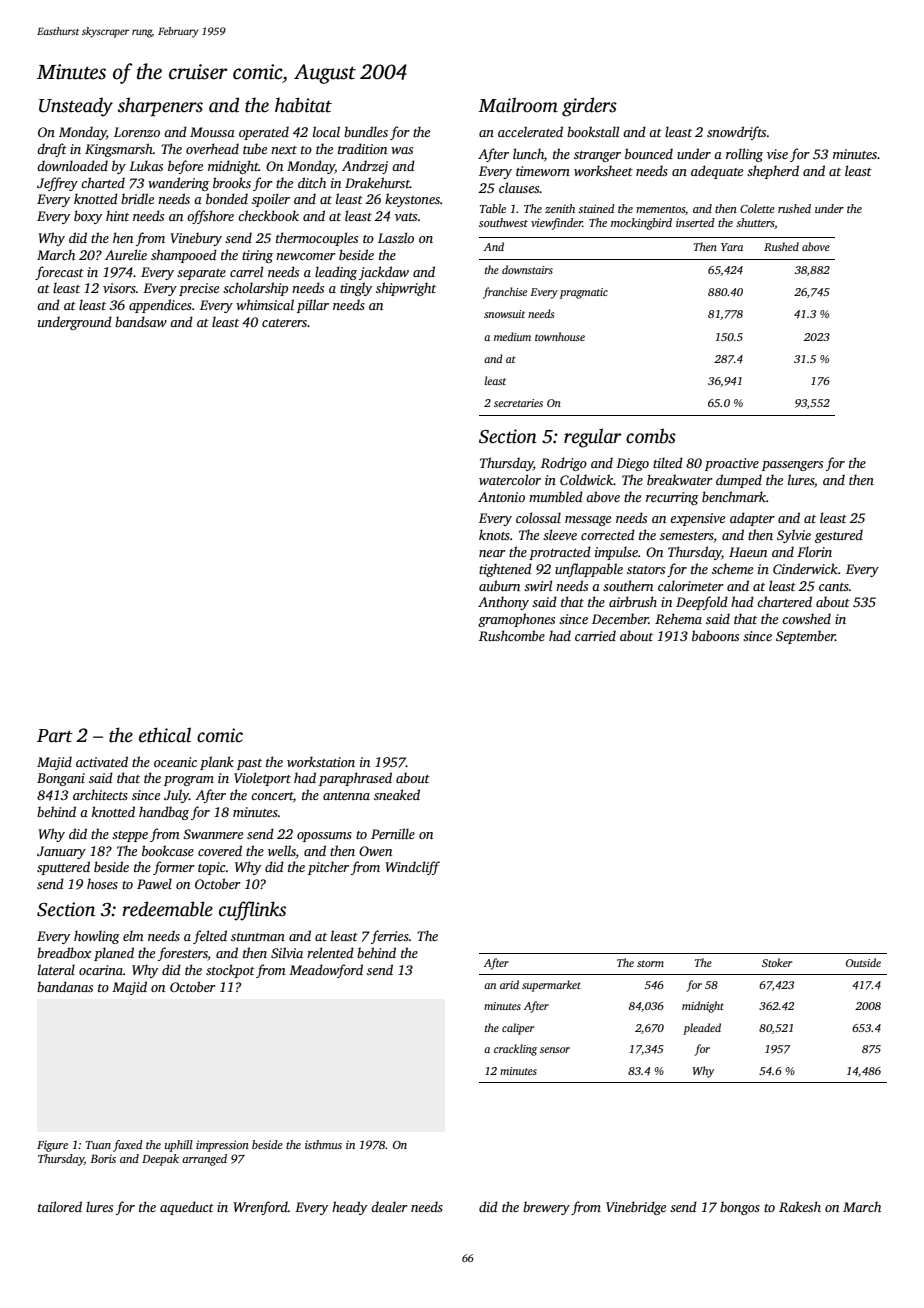 This screenshot has height=1308, width=924. I want to click on Antonio, so click(501, 497).
